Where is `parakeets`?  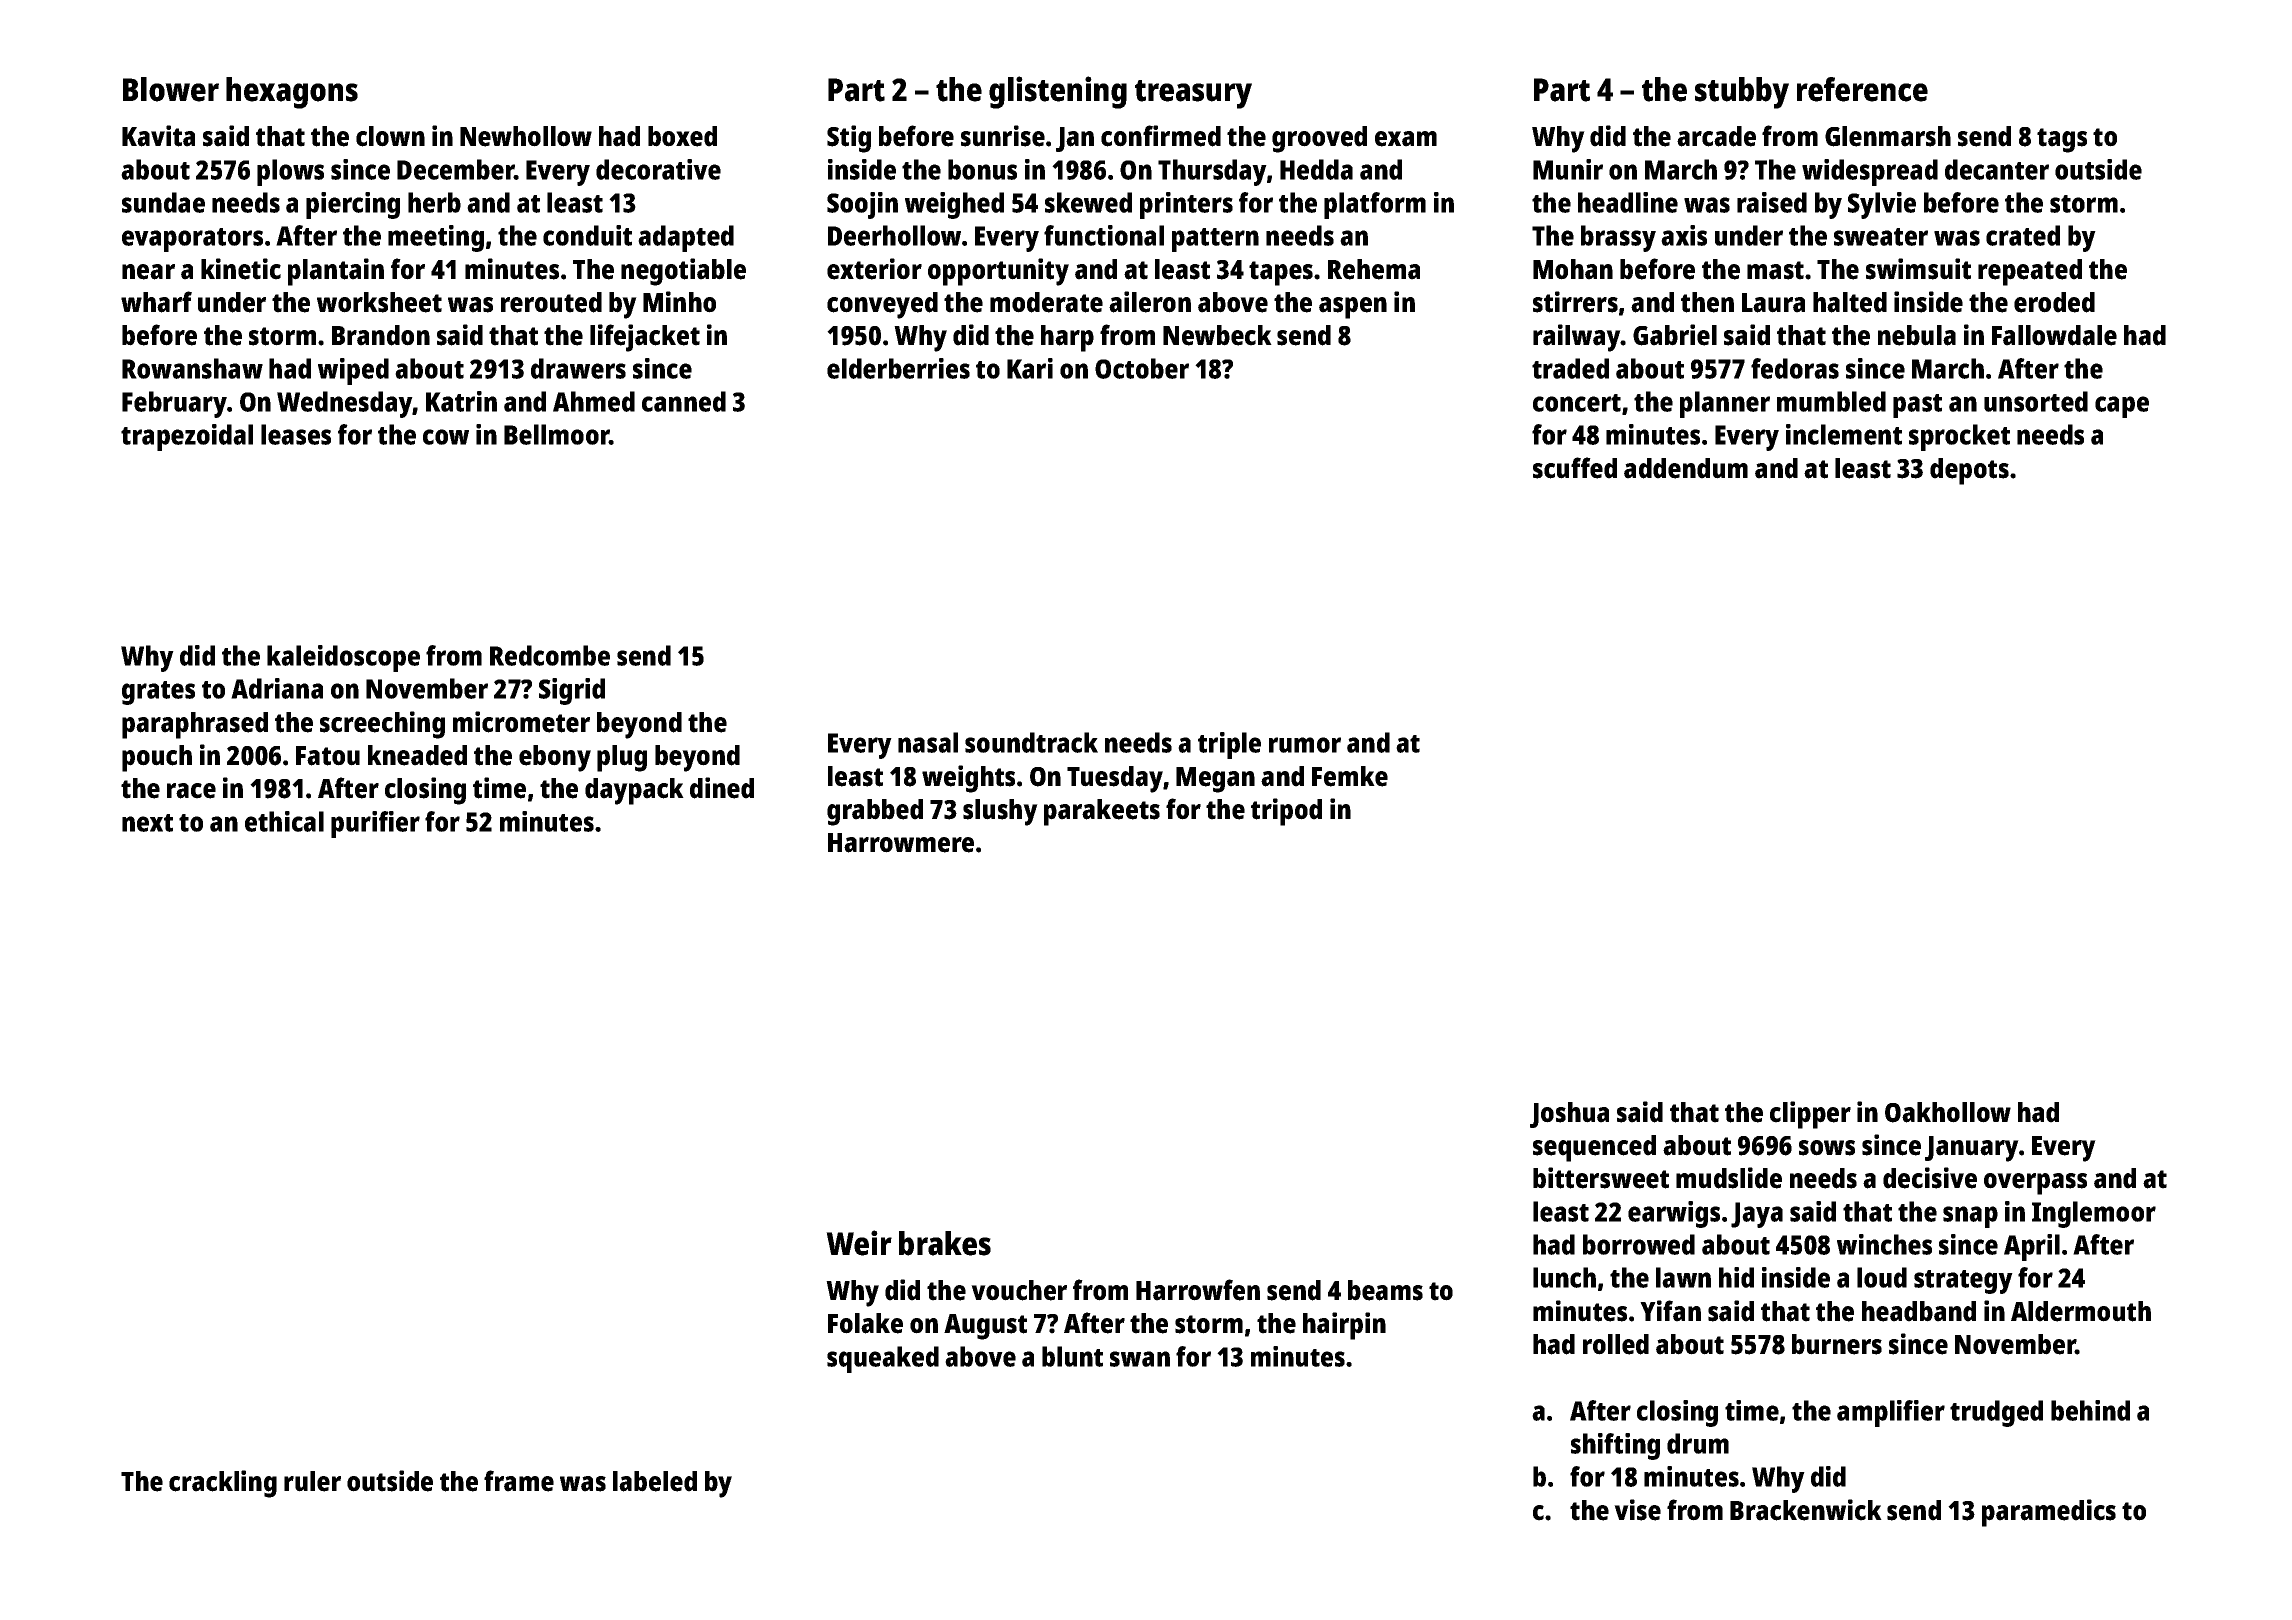 parakeets is located at coordinates (1102, 812).
